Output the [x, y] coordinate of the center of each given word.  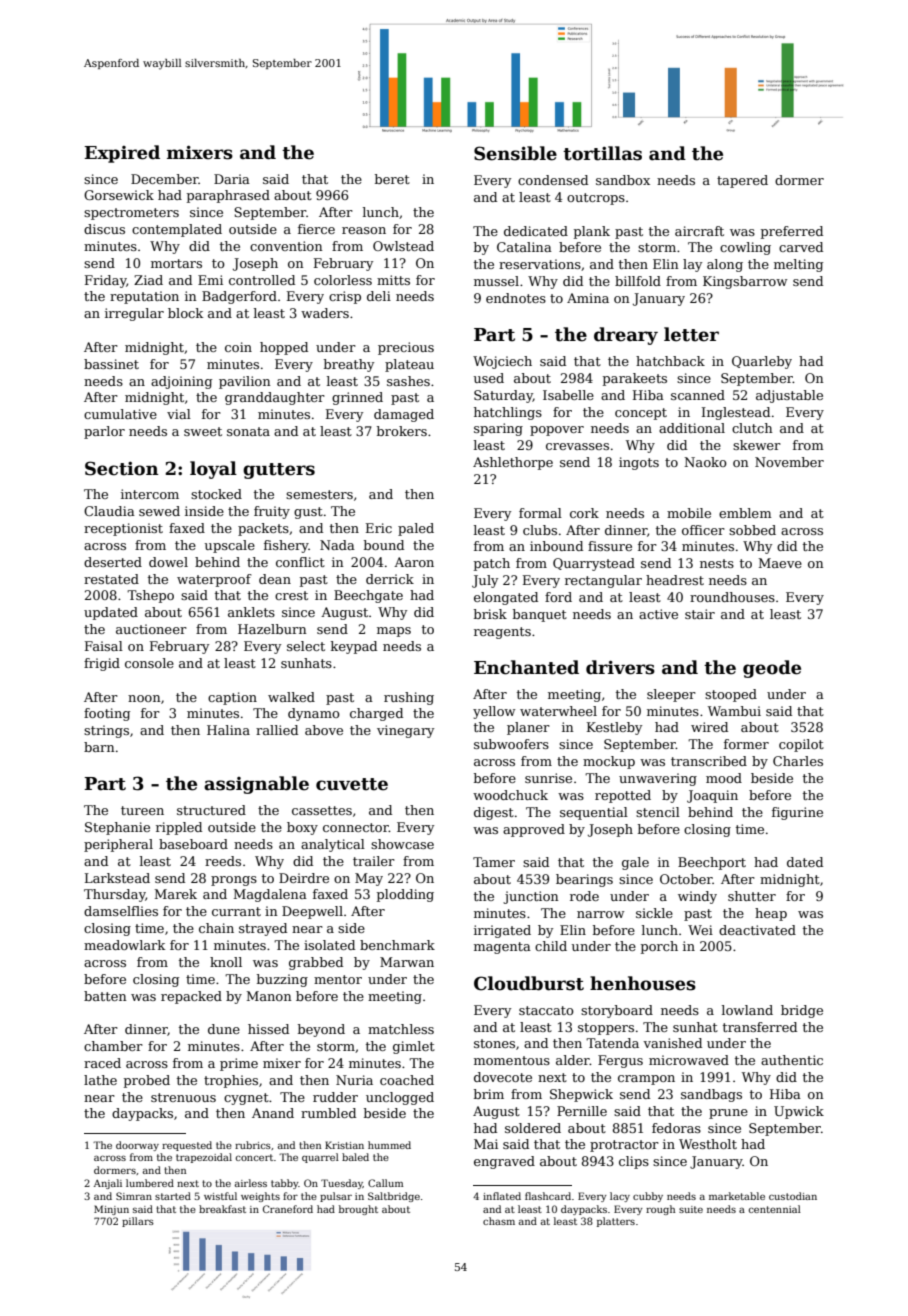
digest [494, 813]
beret [392, 179]
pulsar [336, 1197]
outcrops [596, 199]
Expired [122, 154]
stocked [216, 494]
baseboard [193, 844]
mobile [689, 513]
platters [616, 1222]
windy [697, 897]
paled [416, 529]
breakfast [222, 1209]
